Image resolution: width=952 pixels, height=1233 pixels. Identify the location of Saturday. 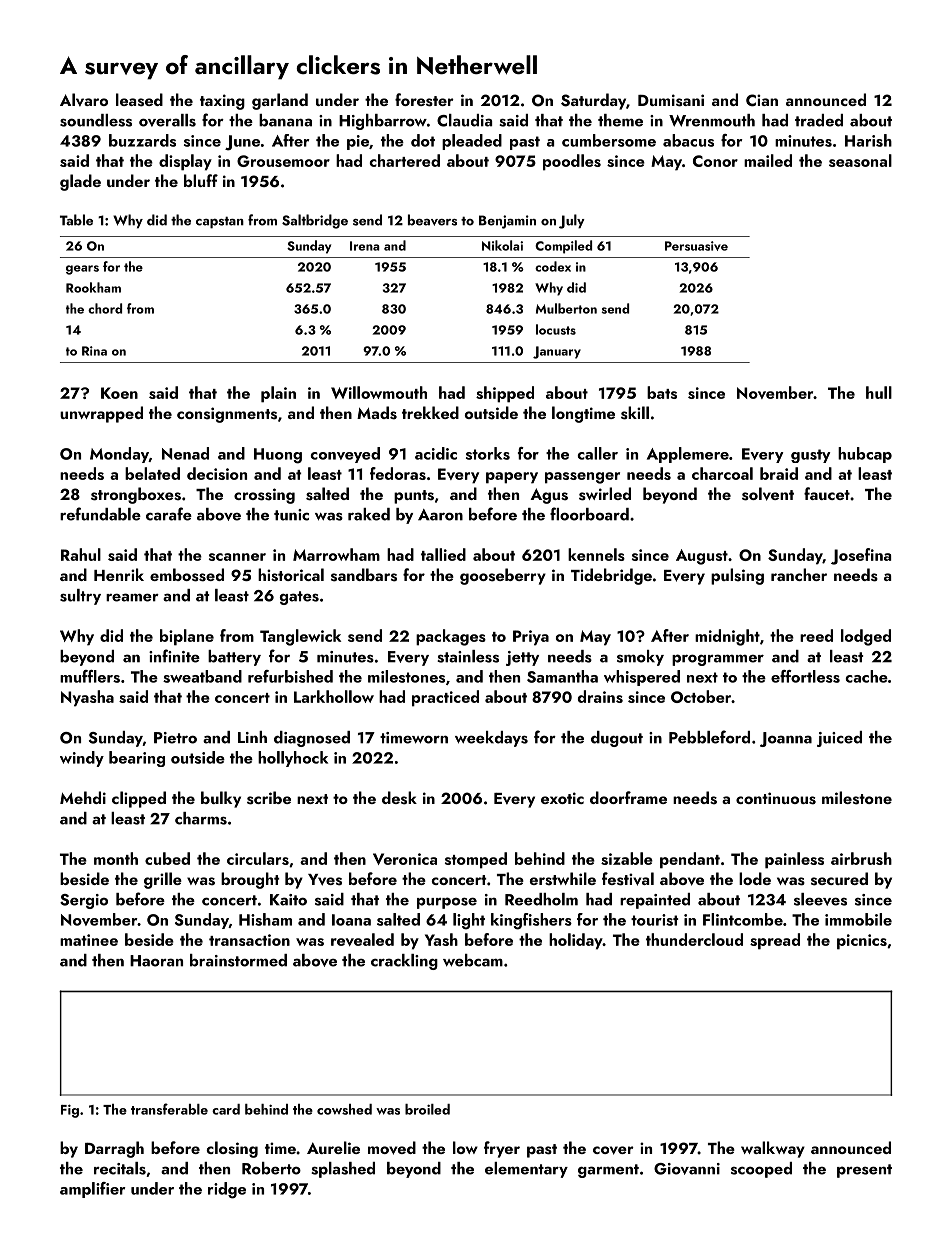
(593, 101).
